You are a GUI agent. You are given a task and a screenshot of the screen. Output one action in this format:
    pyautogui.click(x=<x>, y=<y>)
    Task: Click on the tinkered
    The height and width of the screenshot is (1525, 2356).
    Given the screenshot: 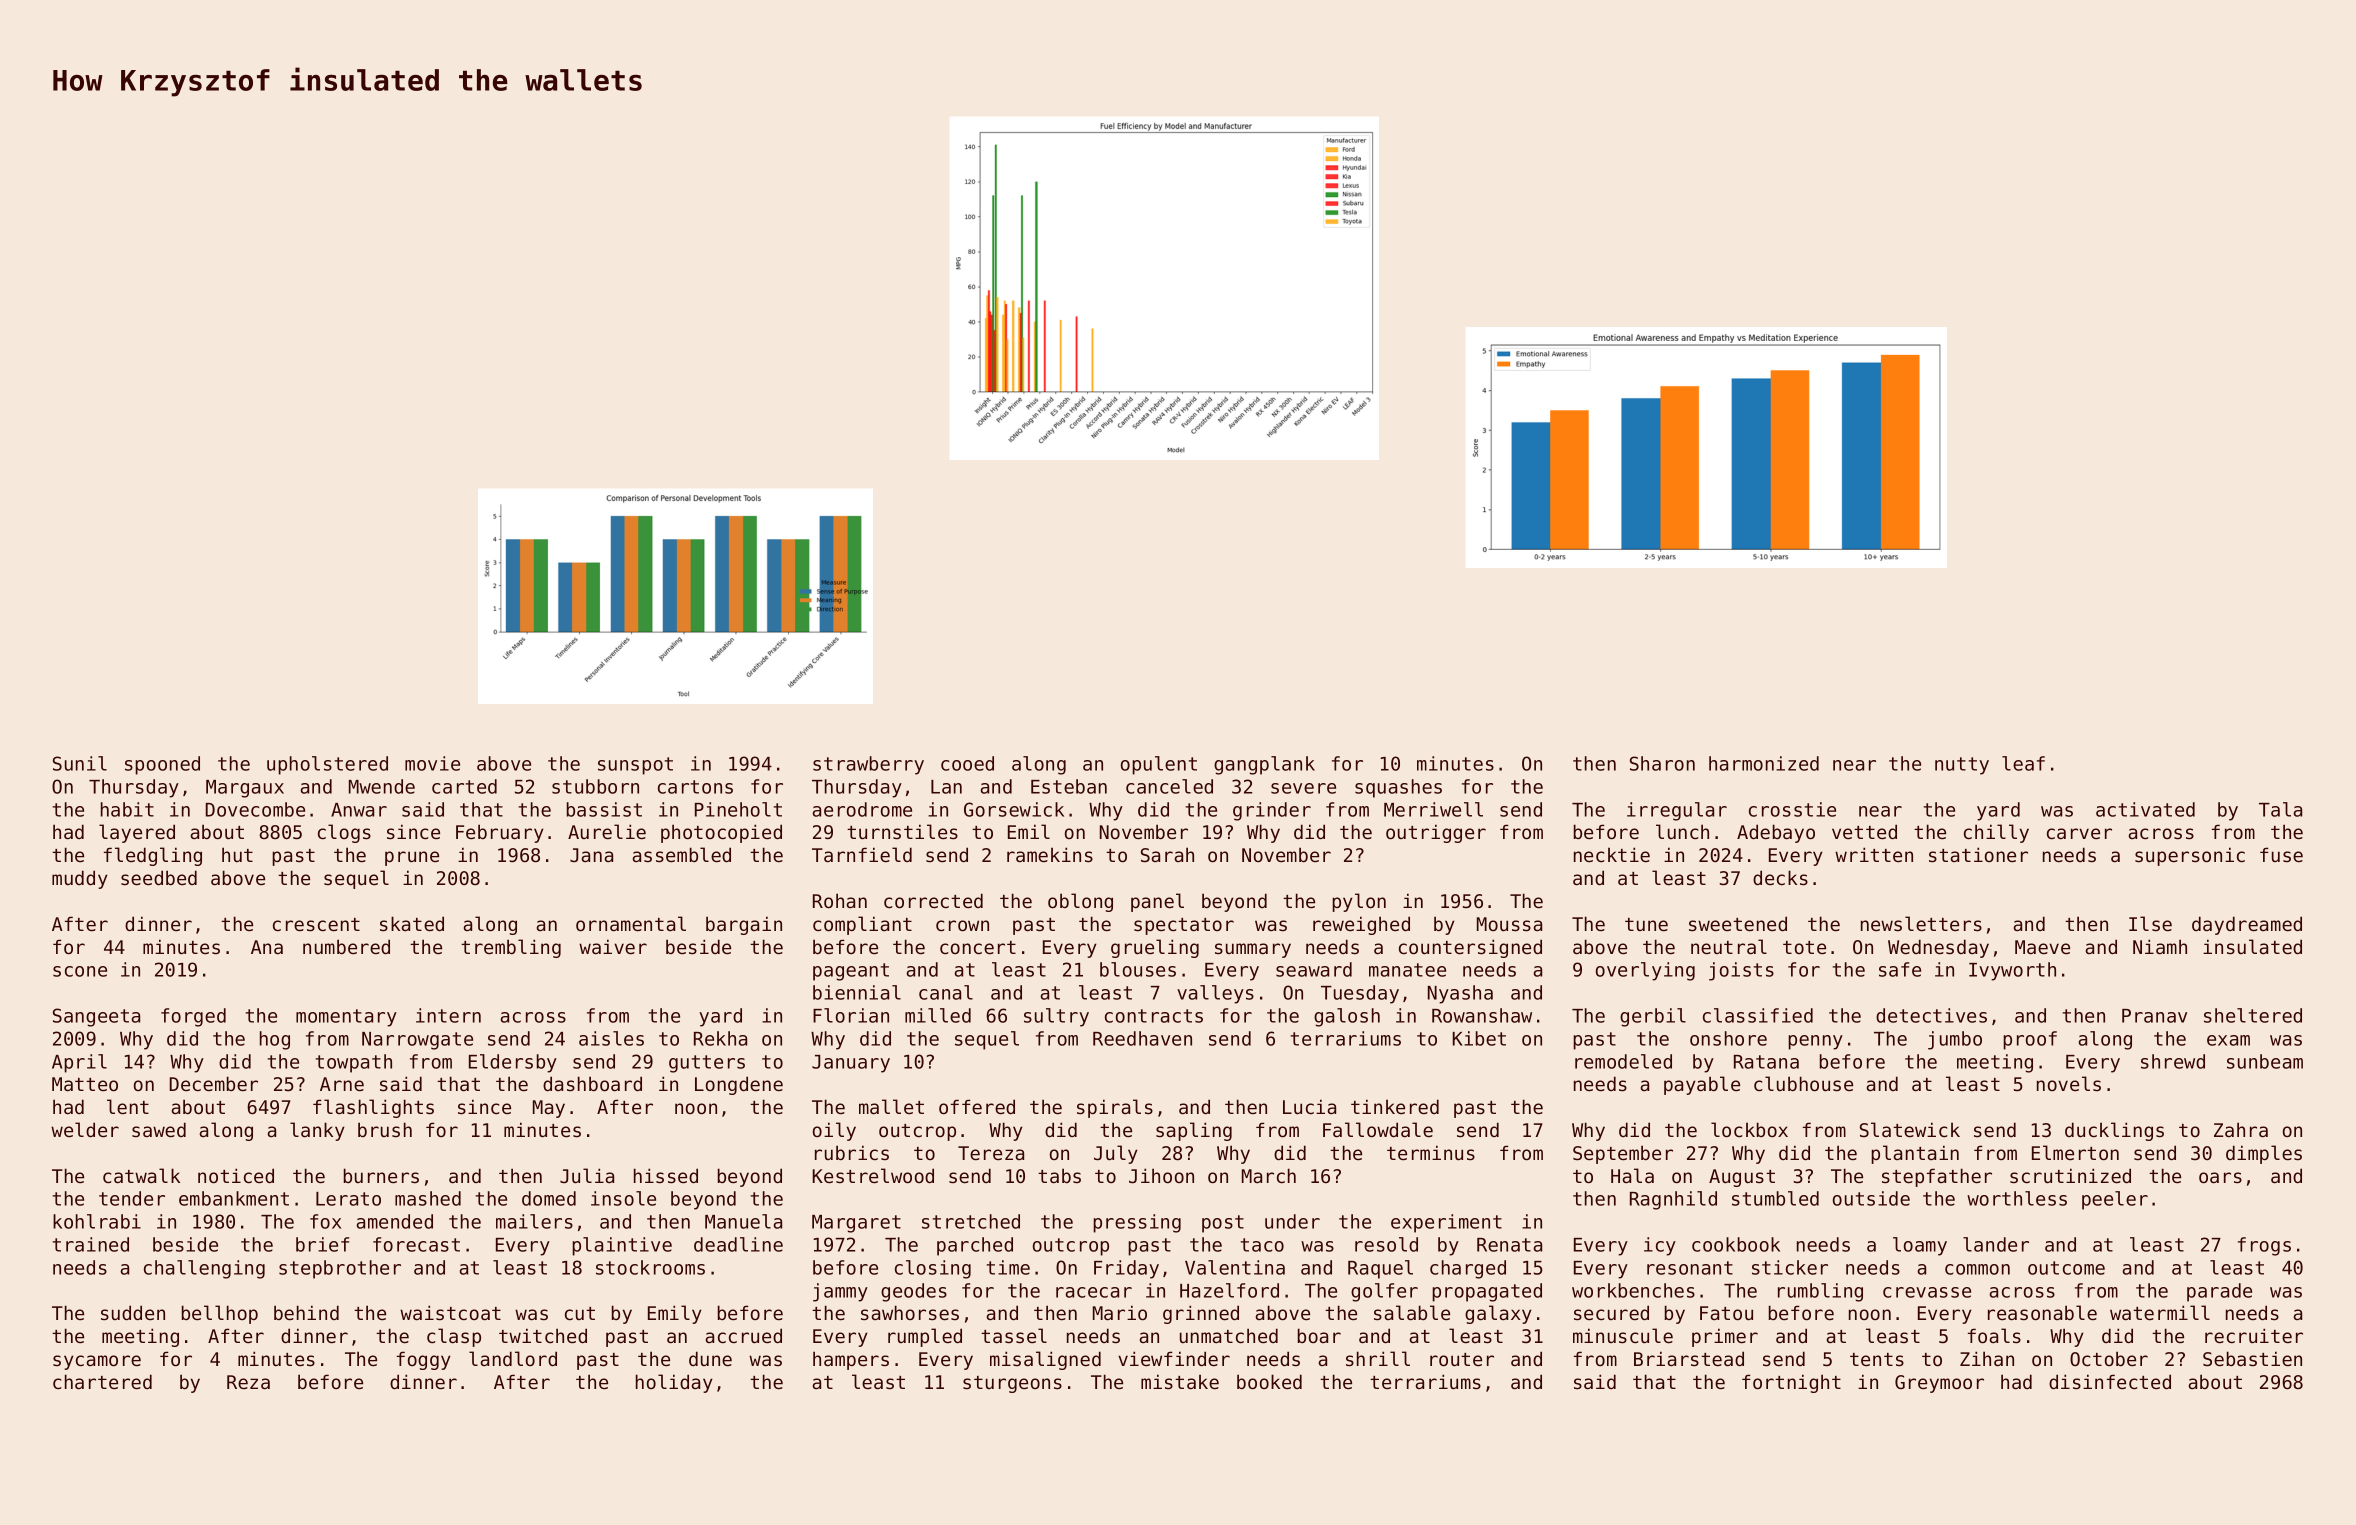 What is the action you would take?
    pyautogui.click(x=1395, y=1106)
